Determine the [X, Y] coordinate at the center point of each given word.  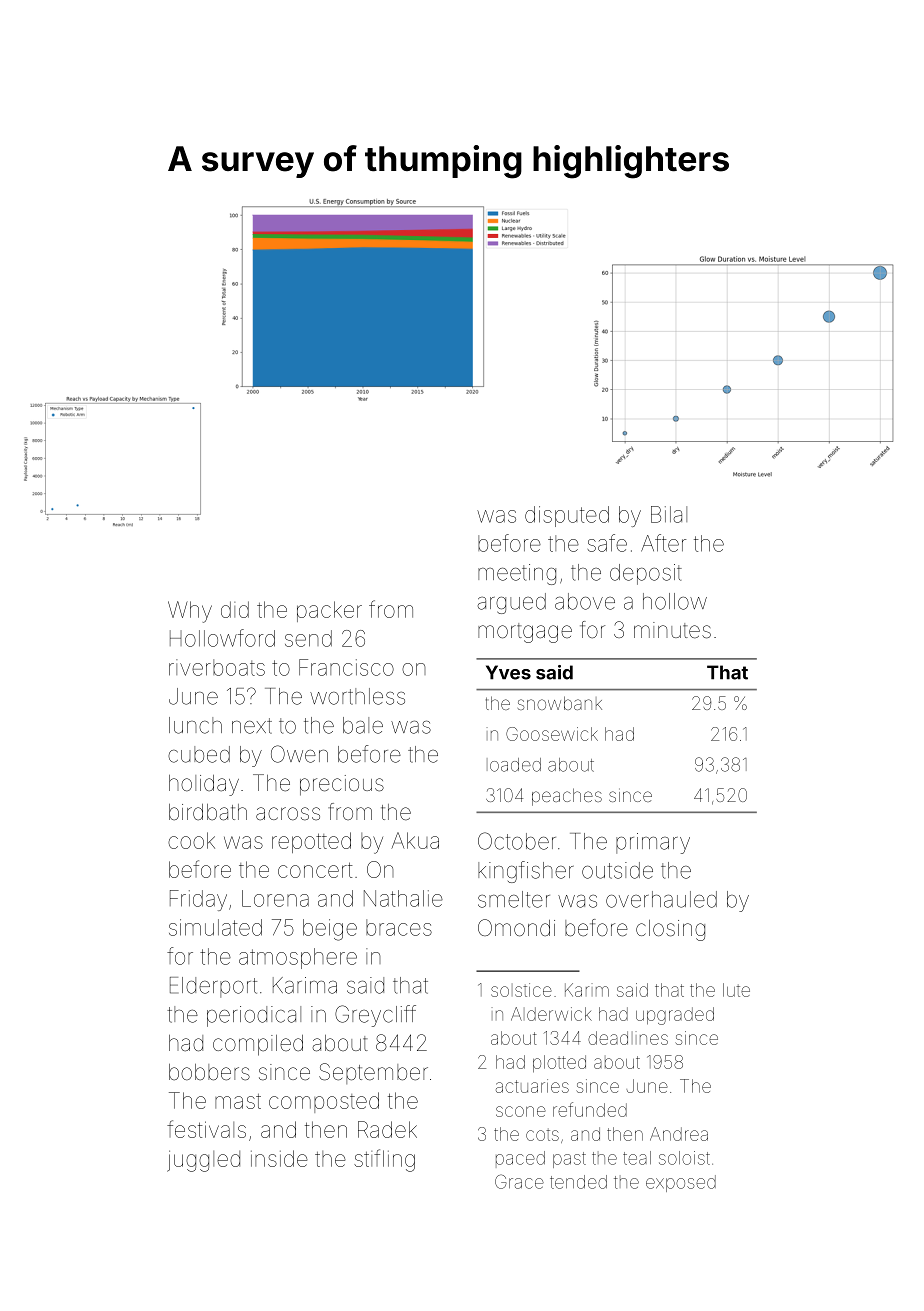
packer [329, 611]
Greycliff [375, 1016]
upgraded [675, 1016]
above [585, 601]
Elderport [213, 987]
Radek [387, 1129]
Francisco [346, 667]
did [235, 609]
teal [637, 1158]
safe [607, 543]
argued [512, 603]
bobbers [209, 1072]
